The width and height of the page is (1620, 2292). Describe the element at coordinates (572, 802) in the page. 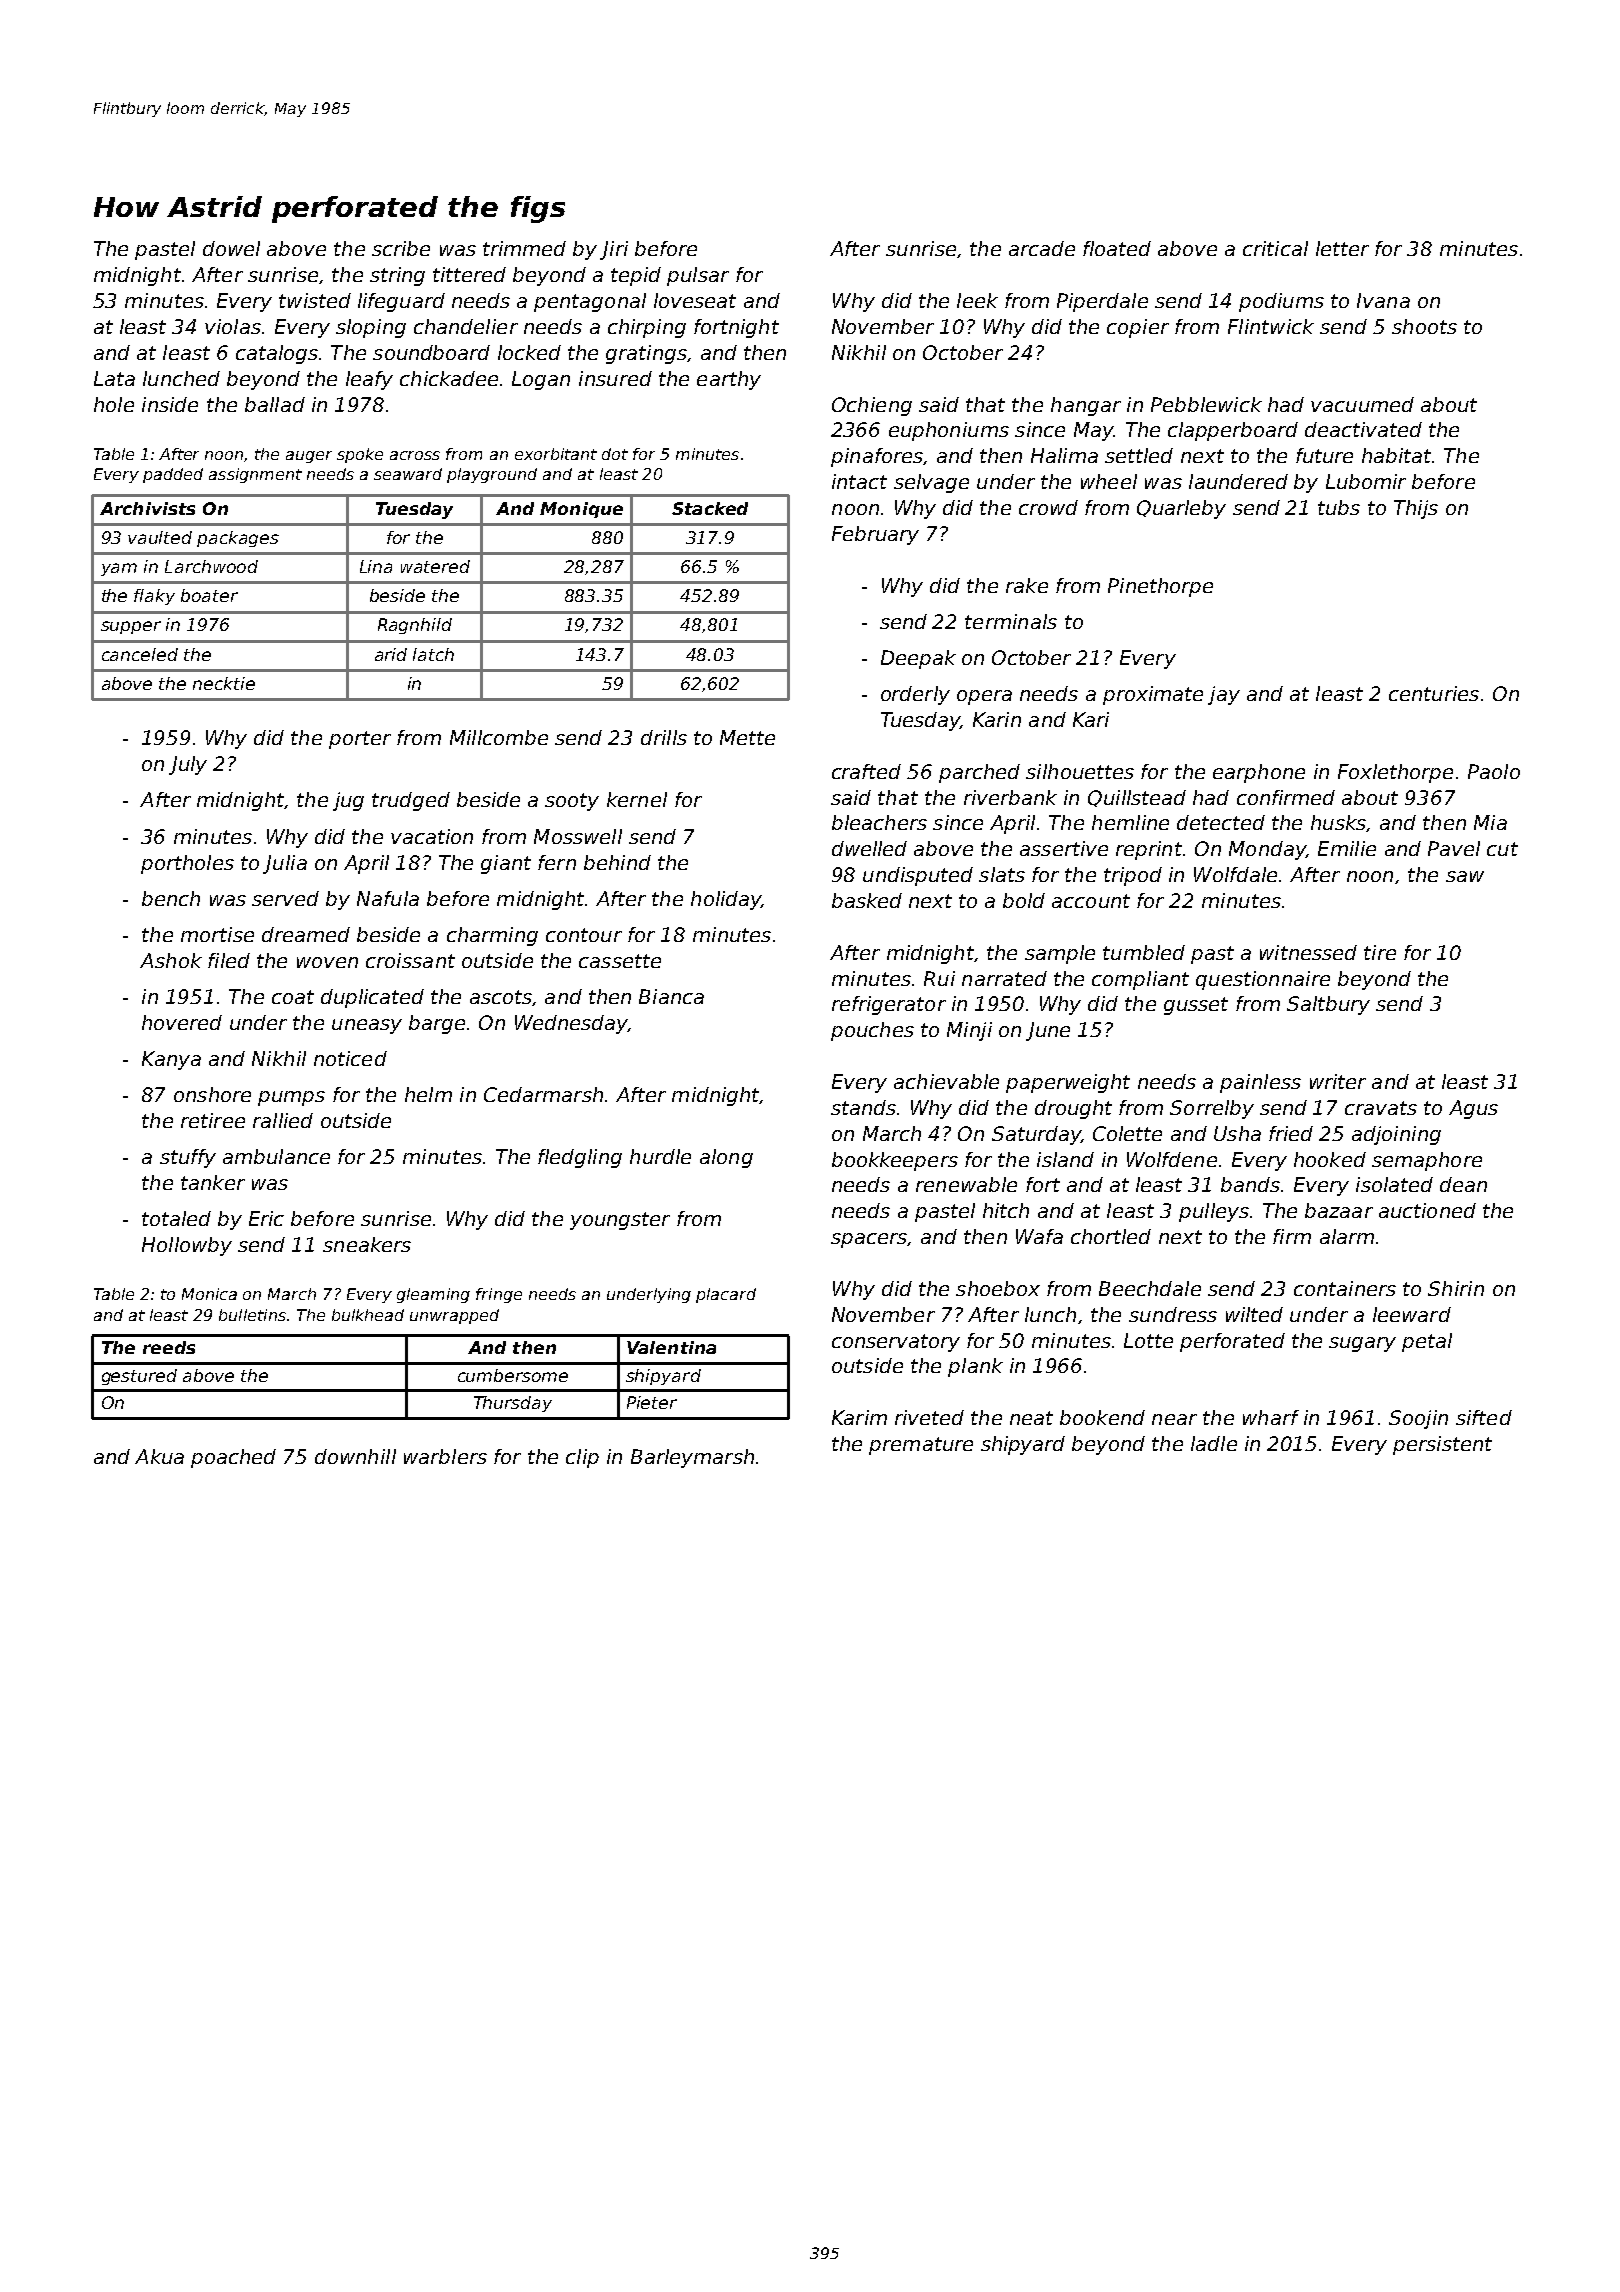

I see `sooty` at that location.
